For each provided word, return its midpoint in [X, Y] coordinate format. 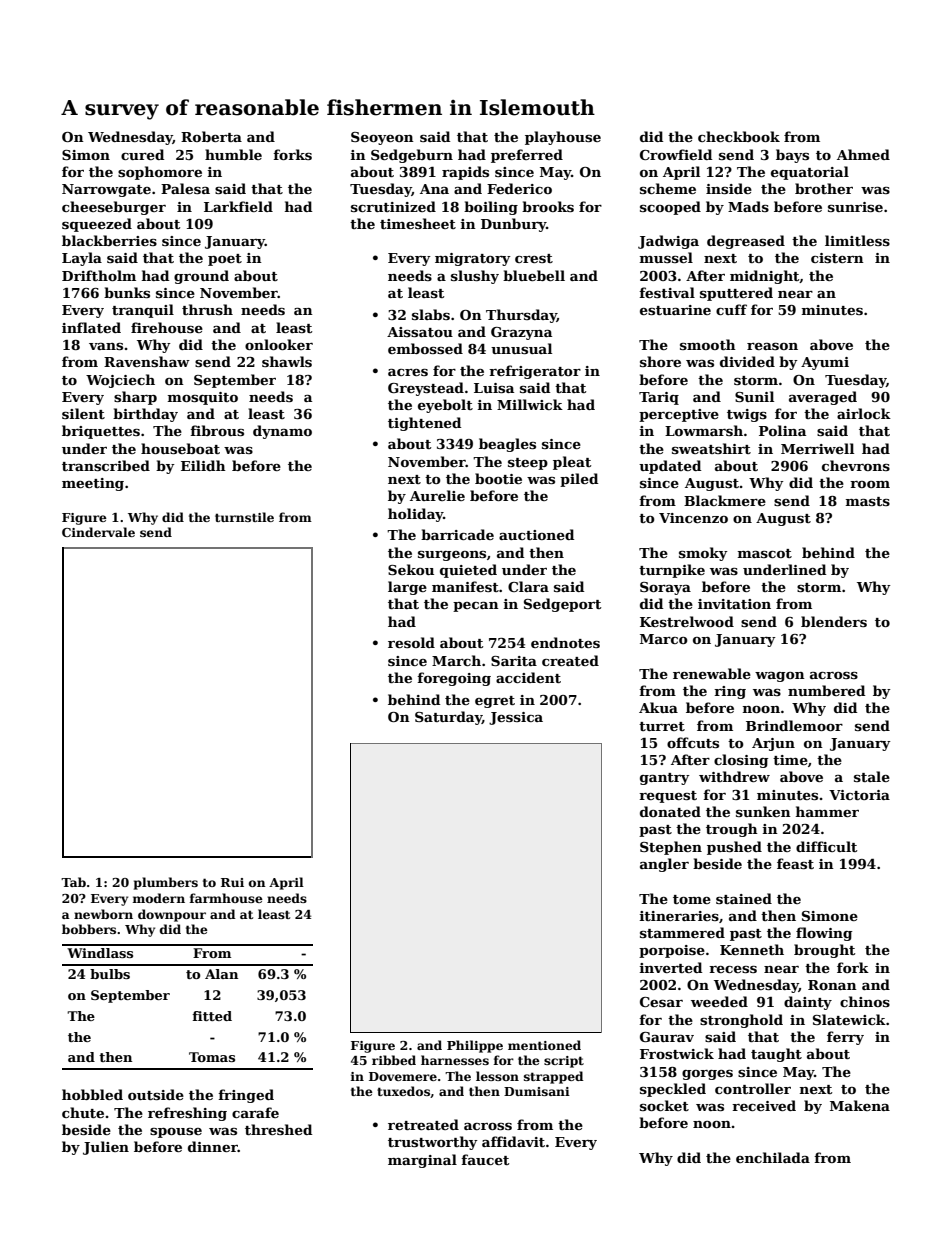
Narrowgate [106, 190]
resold [411, 642]
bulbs [110, 974]
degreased [746, 242]
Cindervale [98, 532]
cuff [731, 309]
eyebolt [445, 406]
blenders [834, 621]
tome [692, 899]
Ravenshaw [147, 361]
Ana [434, 189]
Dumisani [537, 1091]
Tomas [212, 1057]
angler [664, 865]
